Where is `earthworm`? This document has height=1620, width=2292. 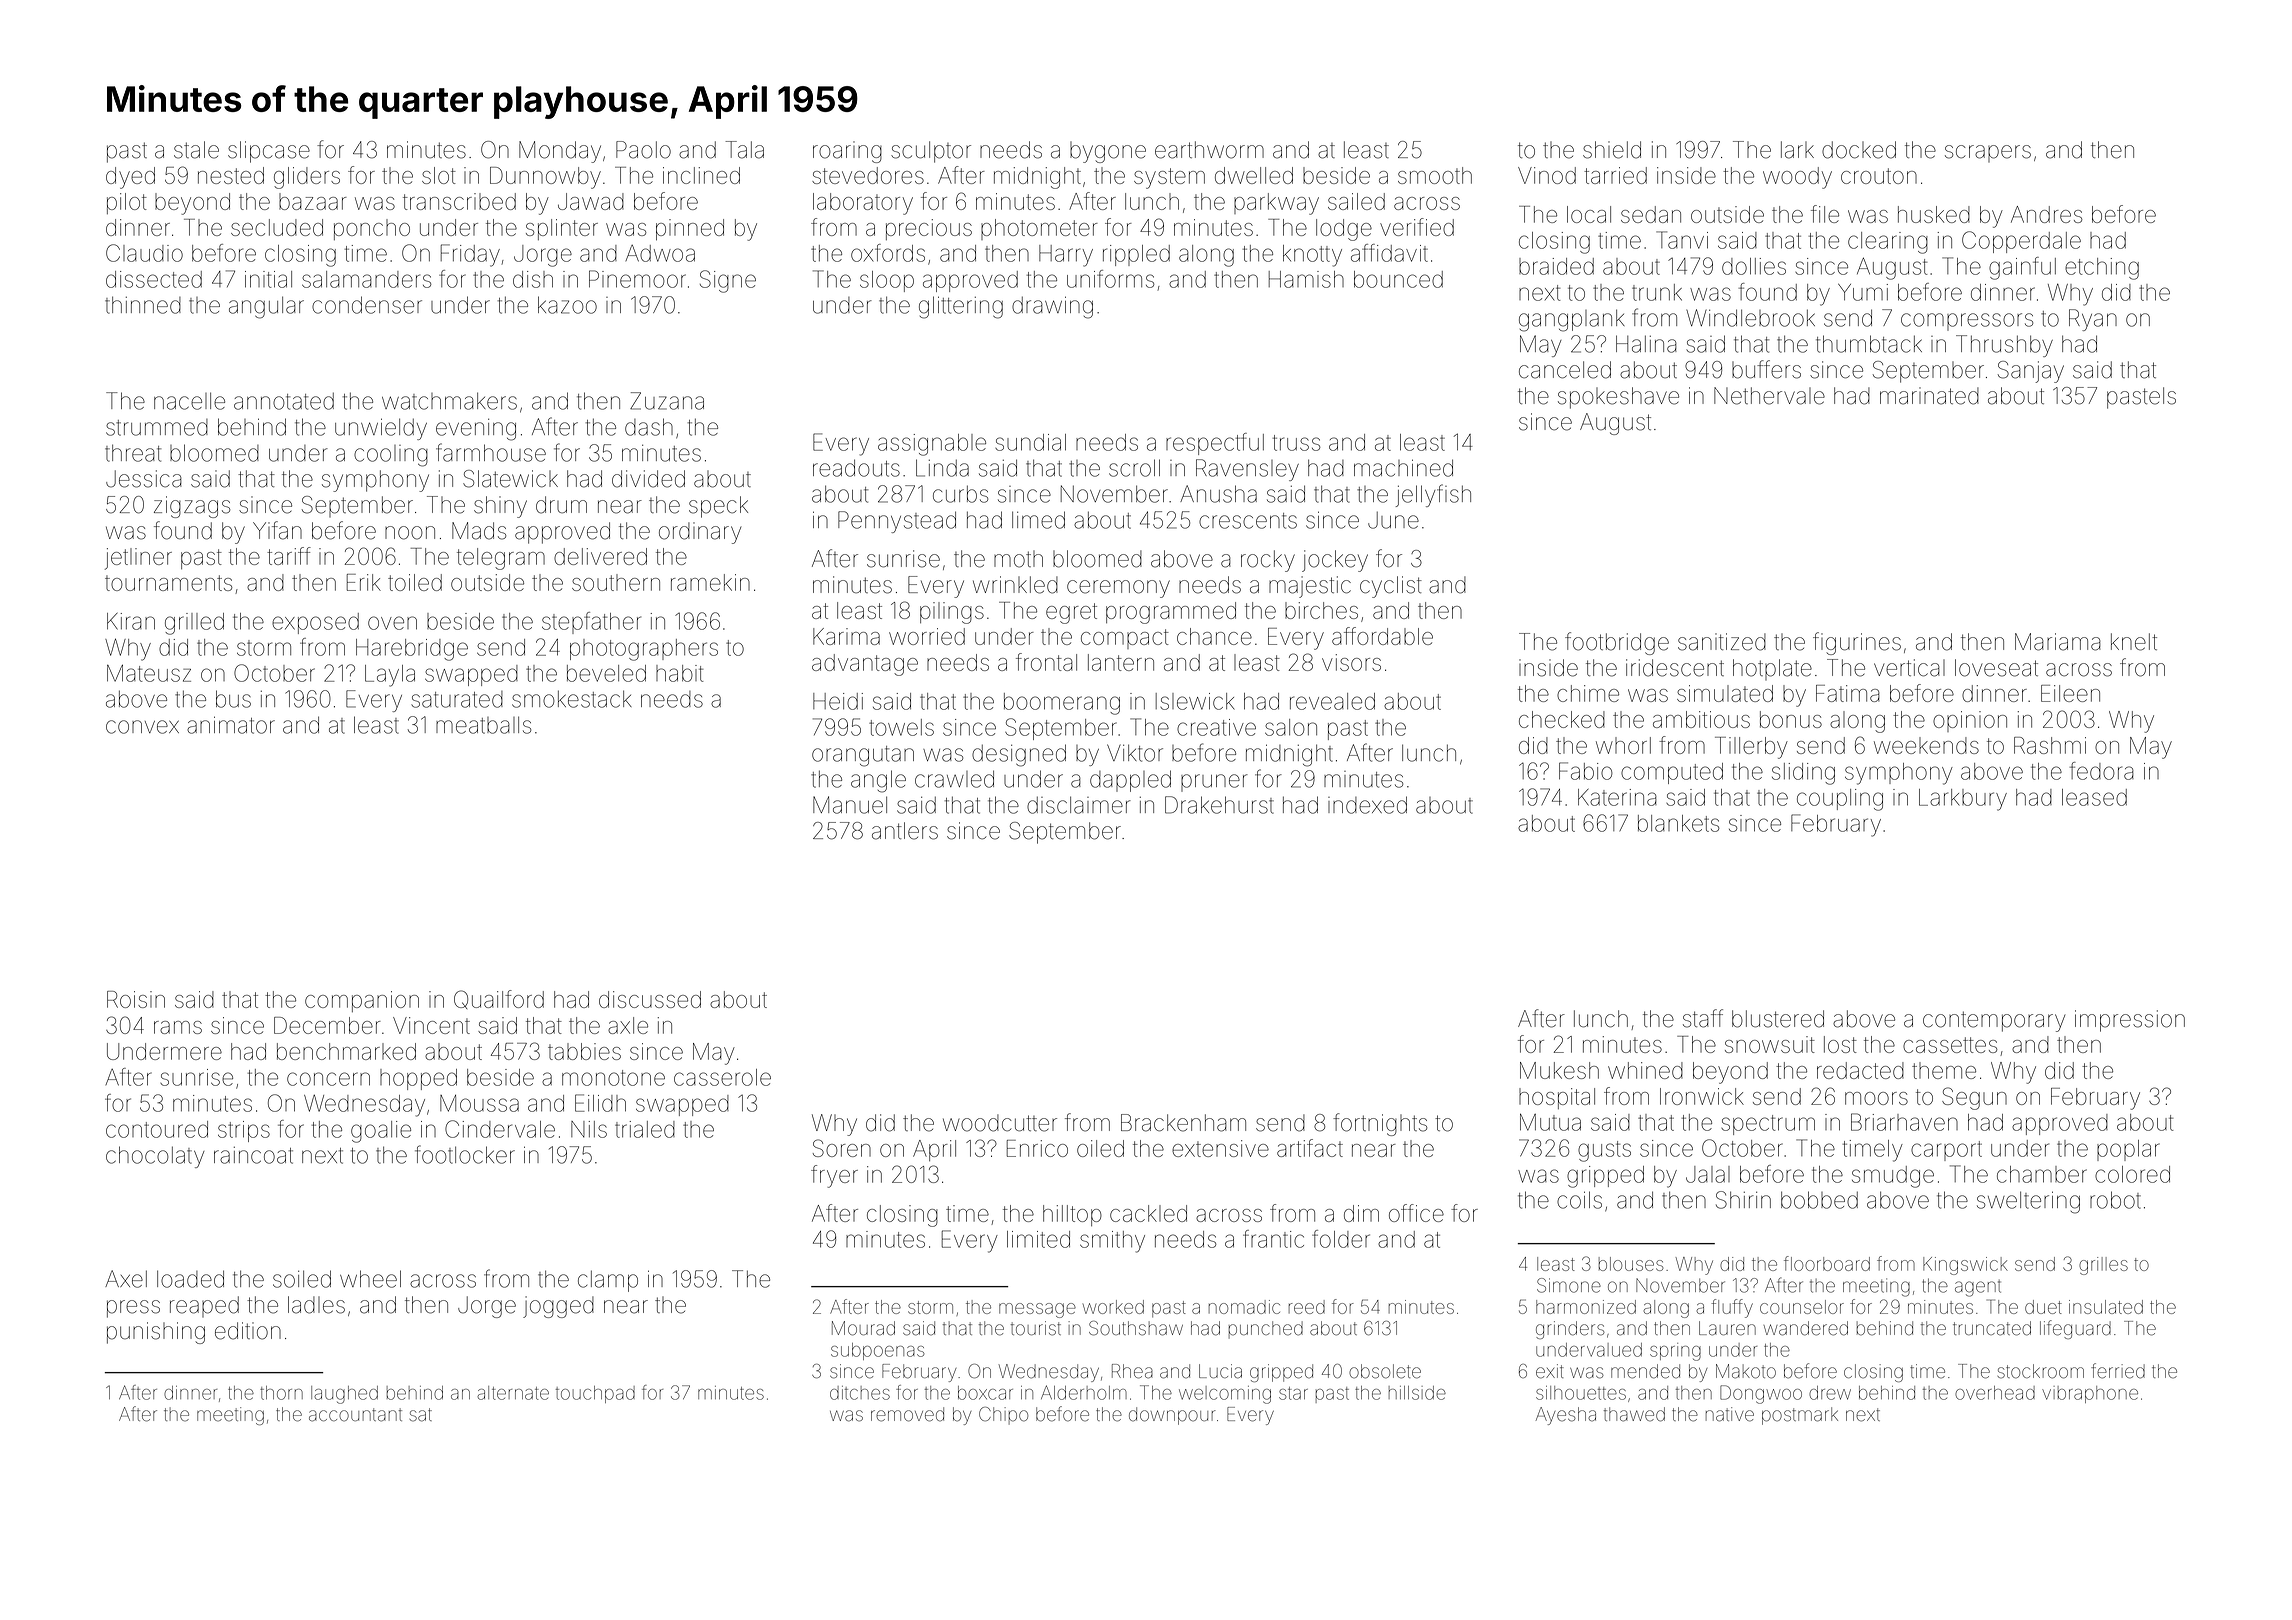 earthworm is located at coordinates (1209, 150).
